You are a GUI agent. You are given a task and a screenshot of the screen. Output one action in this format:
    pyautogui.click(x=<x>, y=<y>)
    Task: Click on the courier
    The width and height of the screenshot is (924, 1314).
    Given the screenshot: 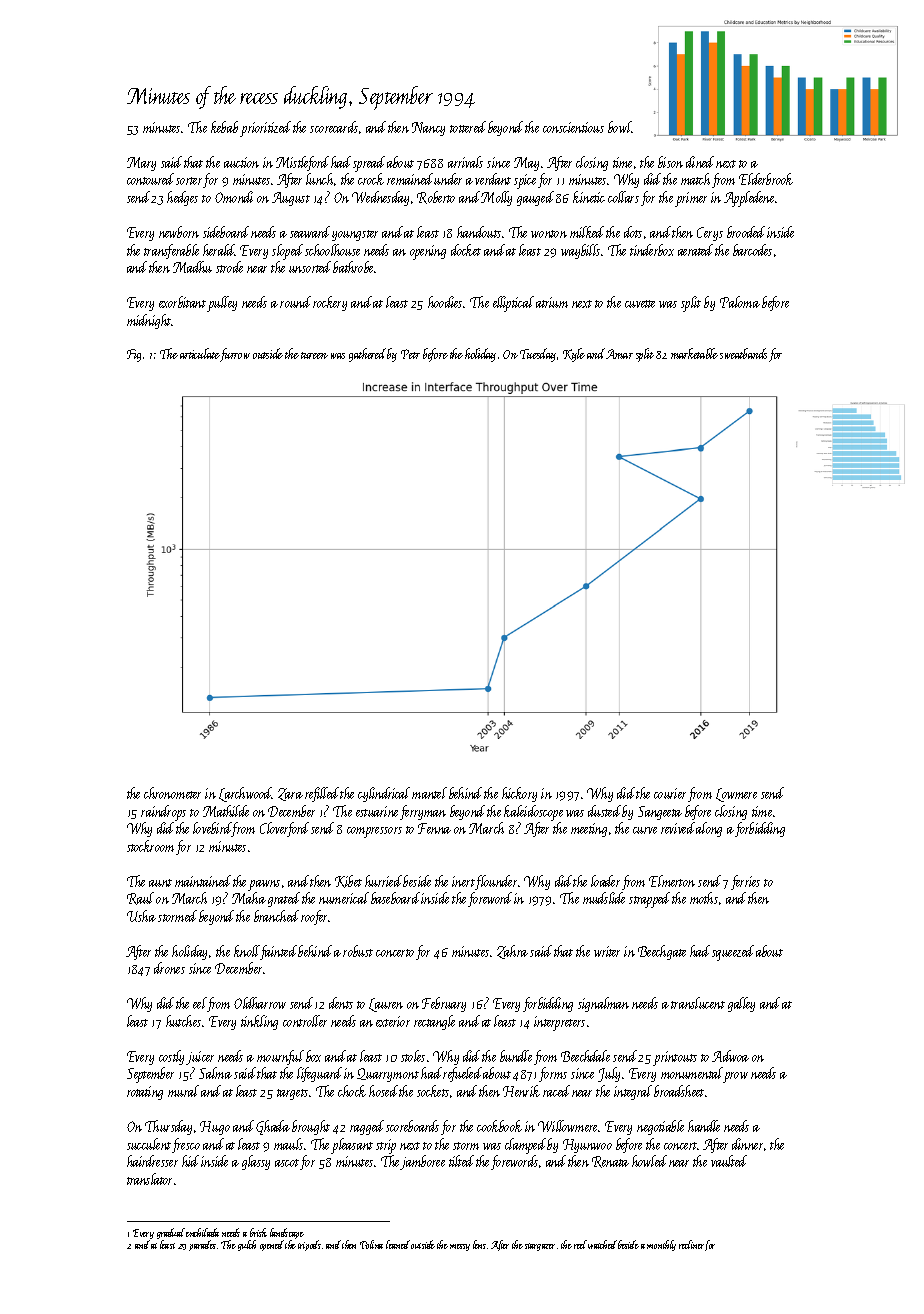 What is the action you would take?
    pyautogui.click(x=670, y=793)
